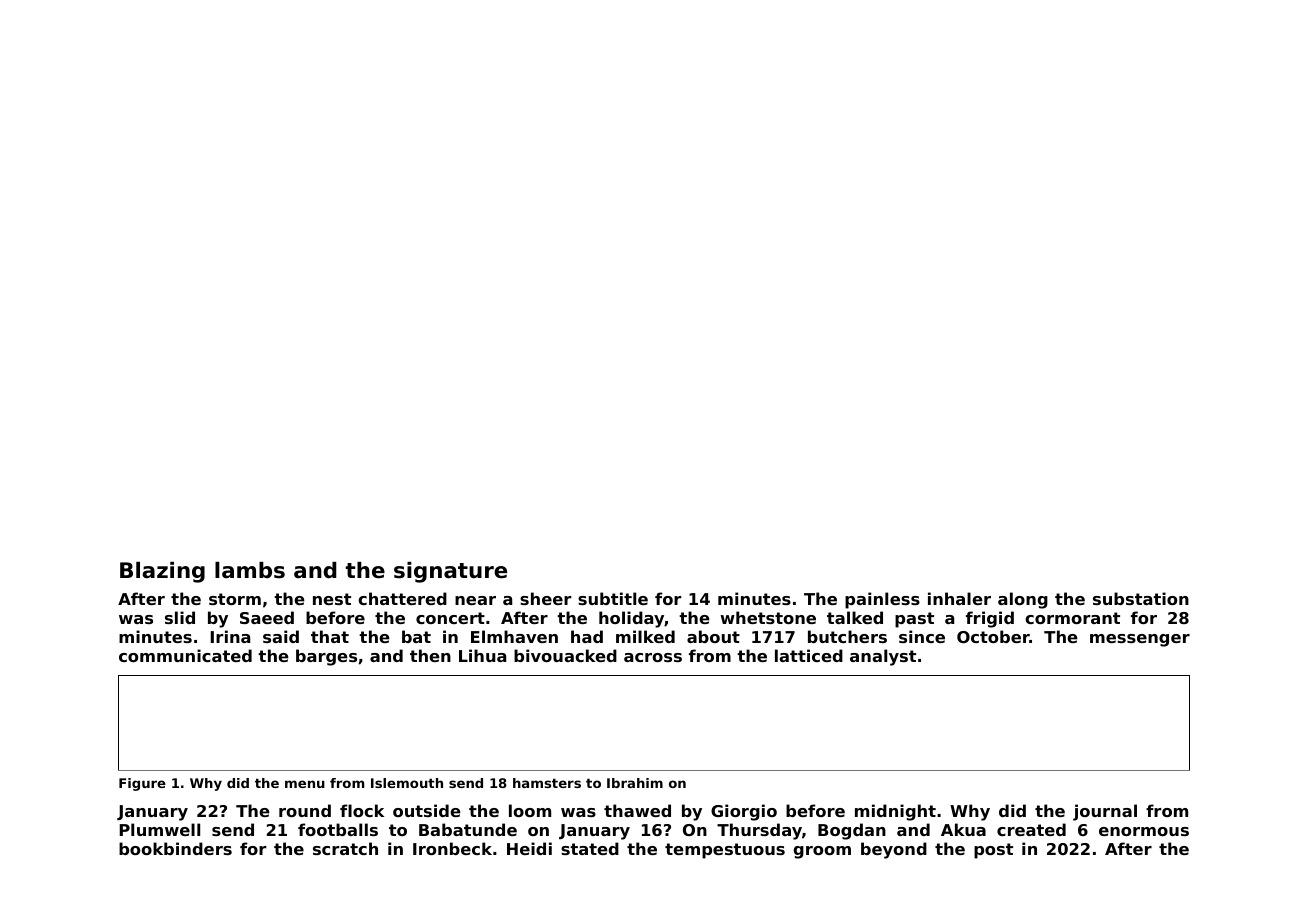  What do you see at coordinates (482, 655) in the page?
I see `Lihua` at bounding box center [482, 655].
